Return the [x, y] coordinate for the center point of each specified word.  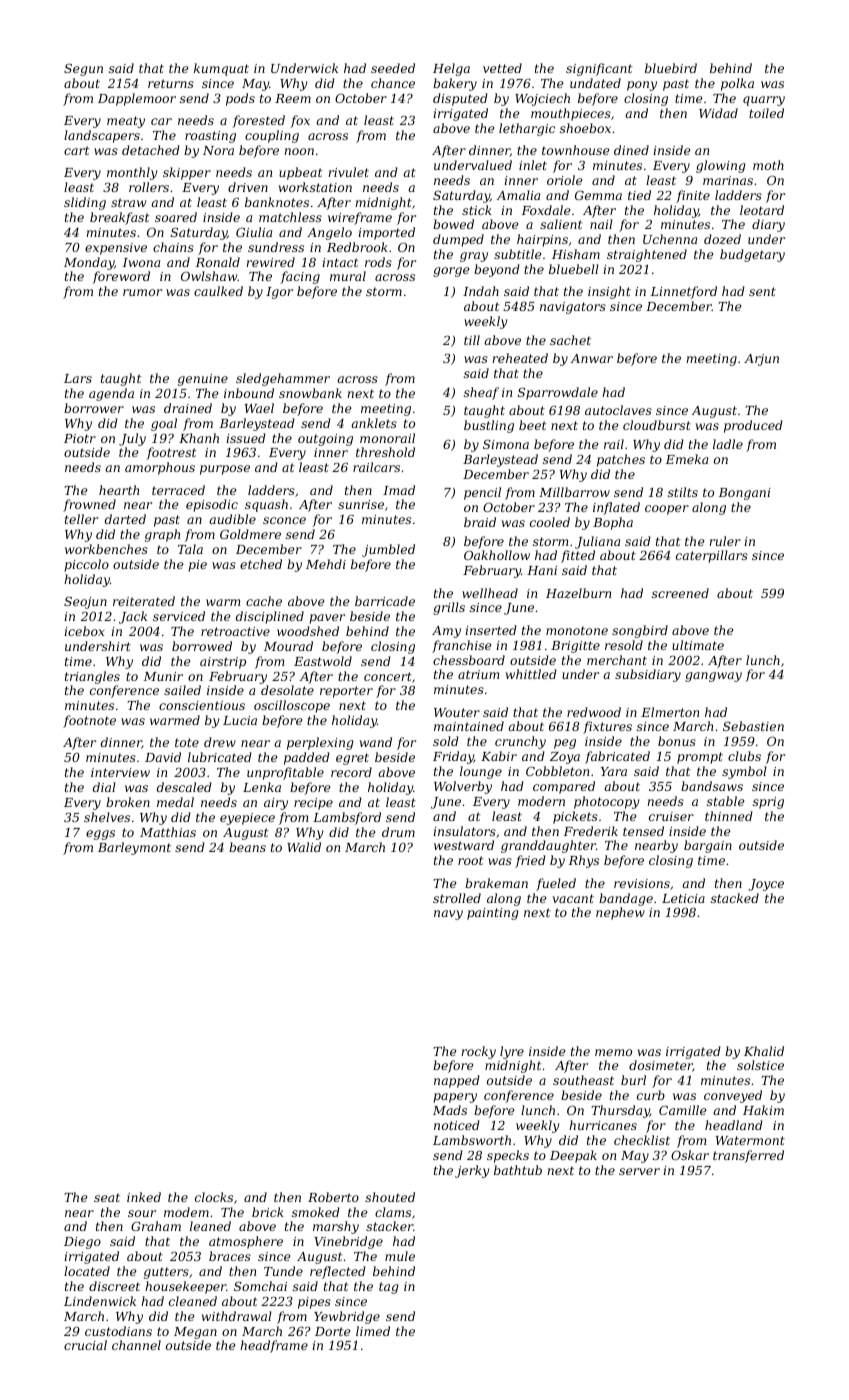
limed [373, 1331]
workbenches [106, 549]
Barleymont [134, 848]
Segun [83, 70]
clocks [214, 1197]
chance [393, 83]
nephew [620, 913]
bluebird [671, 68]
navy [448, 915]
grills [449, 608]
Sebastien [753, 726]
